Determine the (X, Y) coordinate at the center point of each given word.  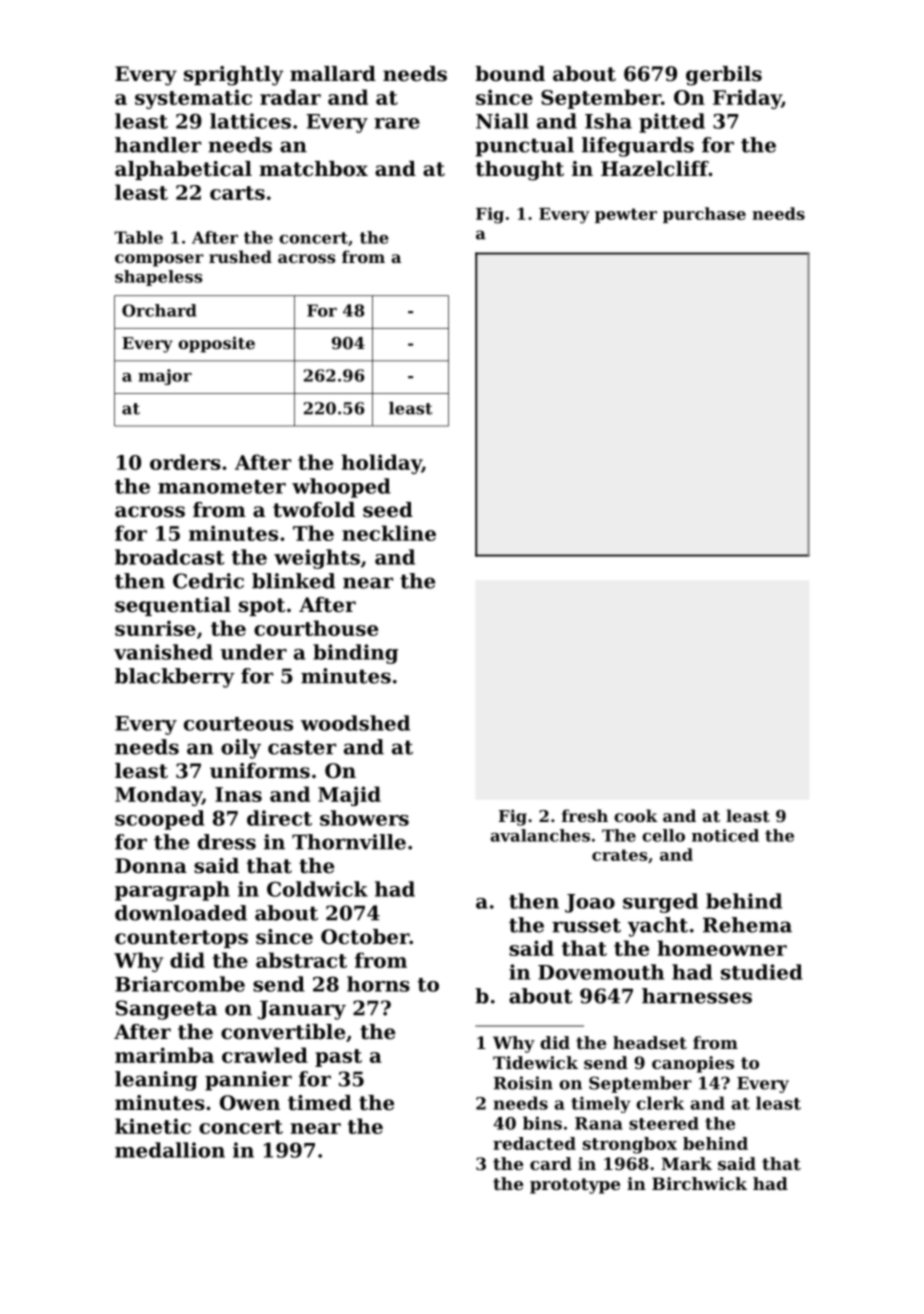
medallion (170, 1150)
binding (355, 654)
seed (388, 510)
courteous (238, 724)
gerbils (724, 76)
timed (320, 1103)
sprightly (233, 76)
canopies (693, 1064)
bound (510, 74)
